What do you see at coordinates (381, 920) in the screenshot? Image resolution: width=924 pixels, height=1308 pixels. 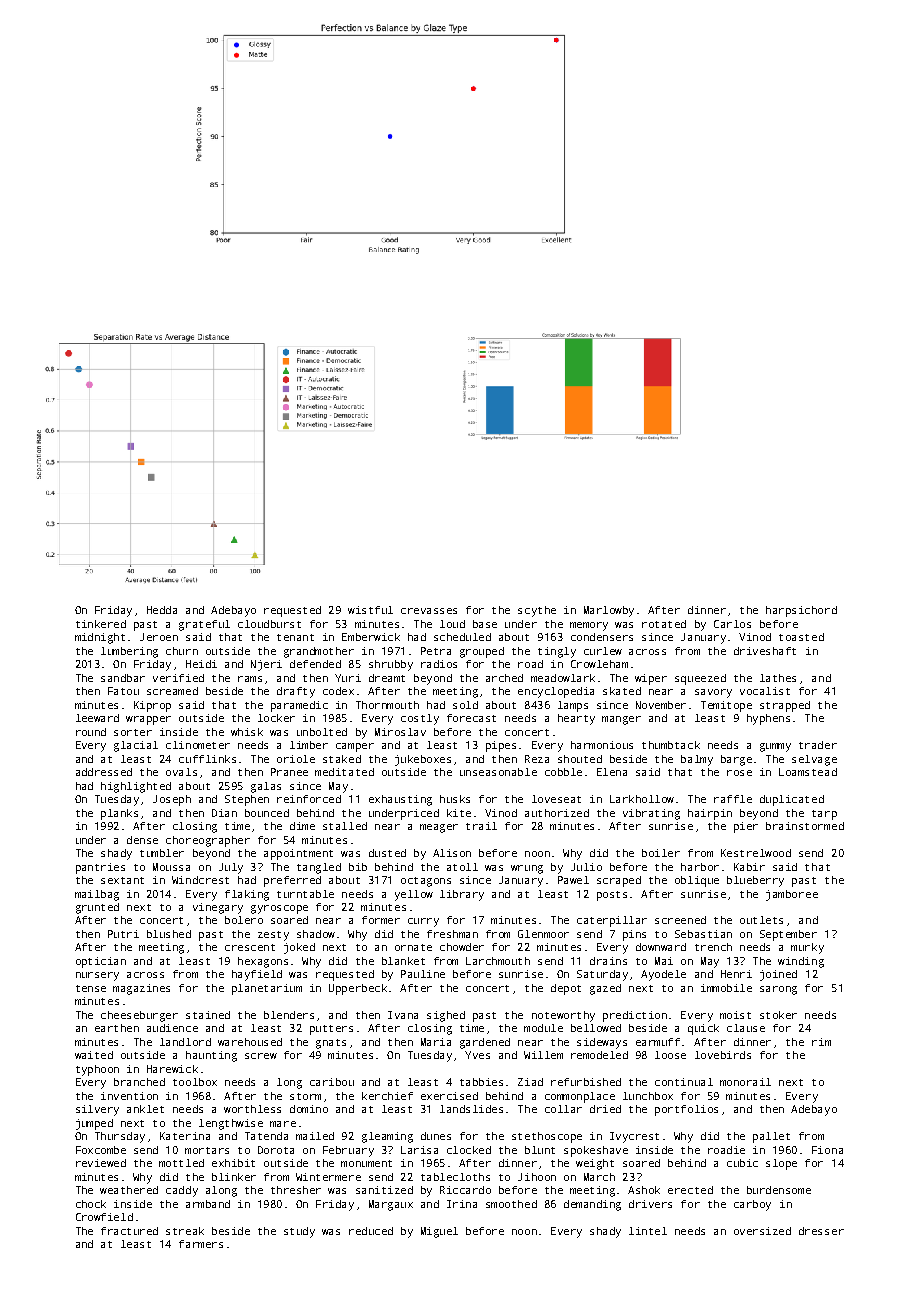 I see `former` at bounding box center [381, 920].
